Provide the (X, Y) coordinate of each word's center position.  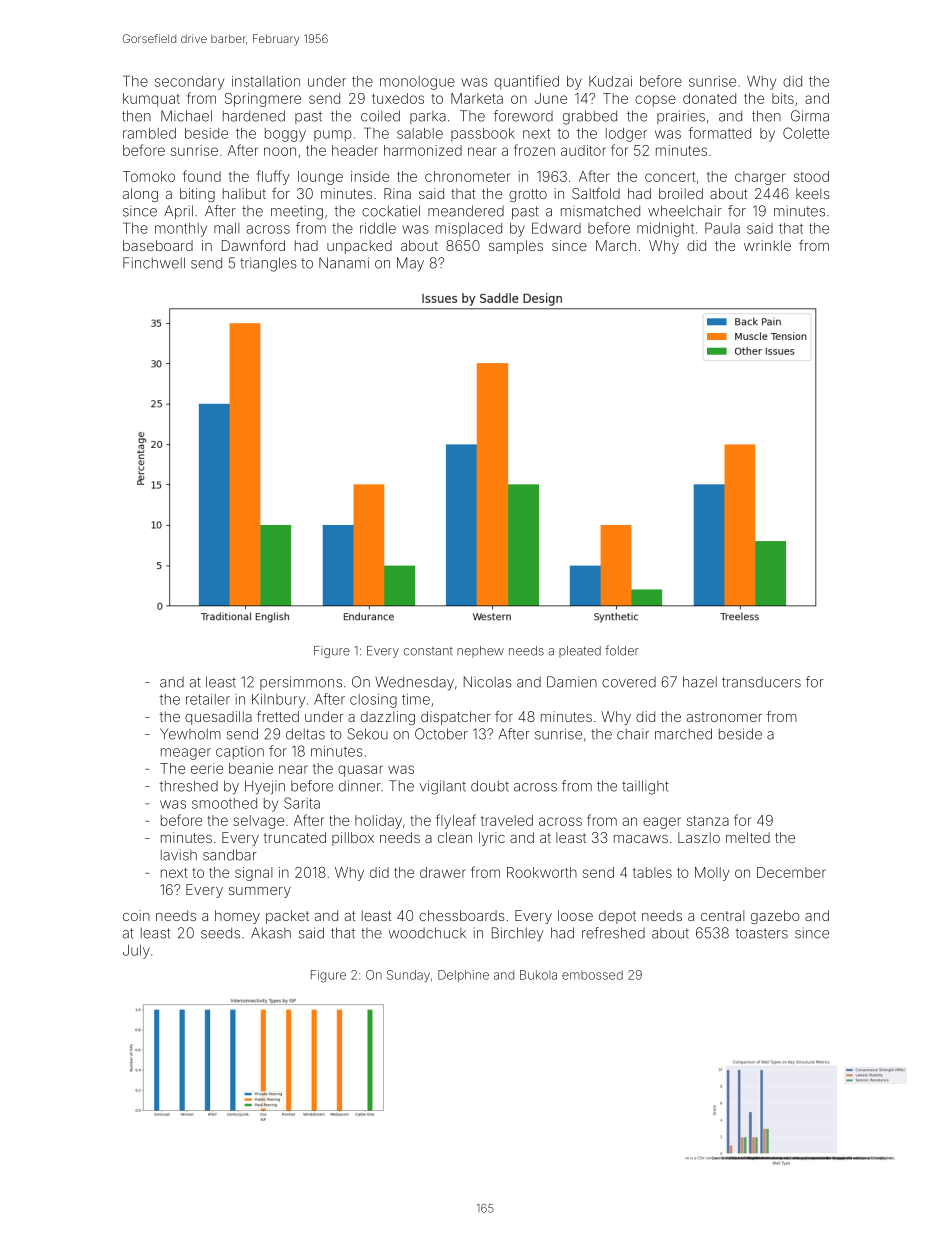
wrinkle (767, 245)
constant (428, 651)
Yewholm (190, 734)
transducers (761, 682)
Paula (722, 228)
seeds (220, 933)
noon (280, 151)
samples (516, 247)
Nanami (344, 263)
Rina (397, 193)
